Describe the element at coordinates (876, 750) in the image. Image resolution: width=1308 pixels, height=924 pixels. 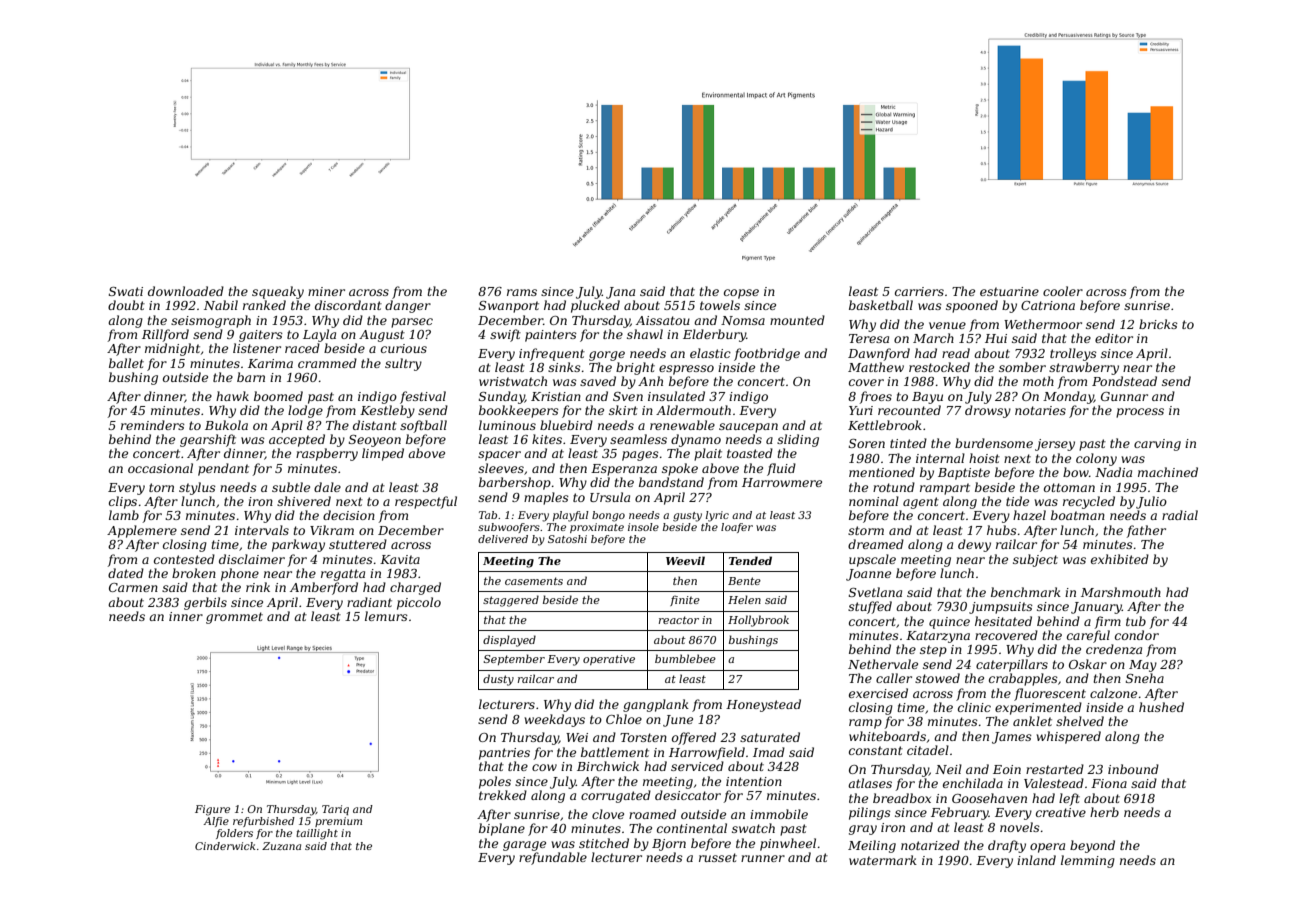
I see `constant` at that location.
